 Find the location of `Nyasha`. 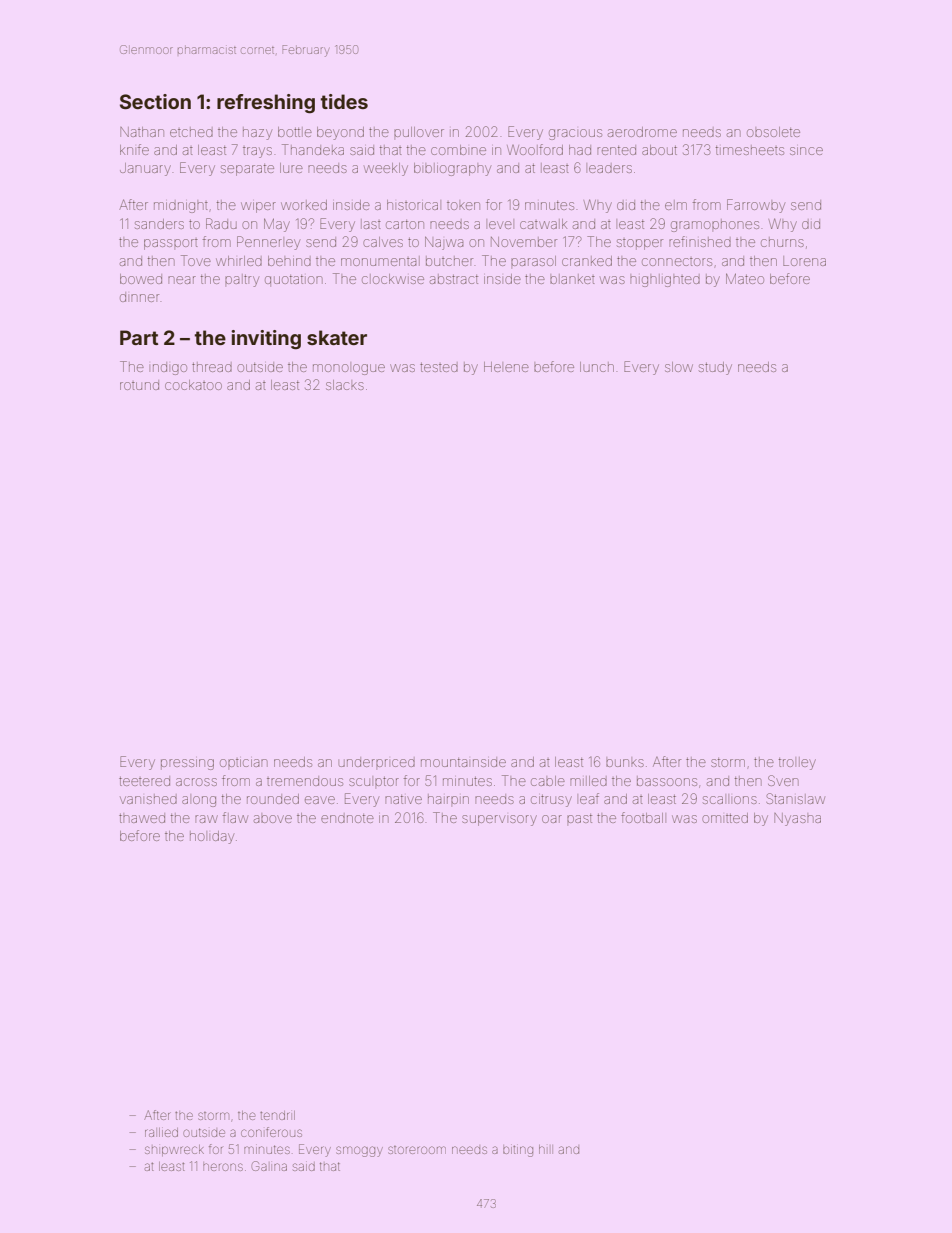

Nyasha is located at coordinates (797, 819).
